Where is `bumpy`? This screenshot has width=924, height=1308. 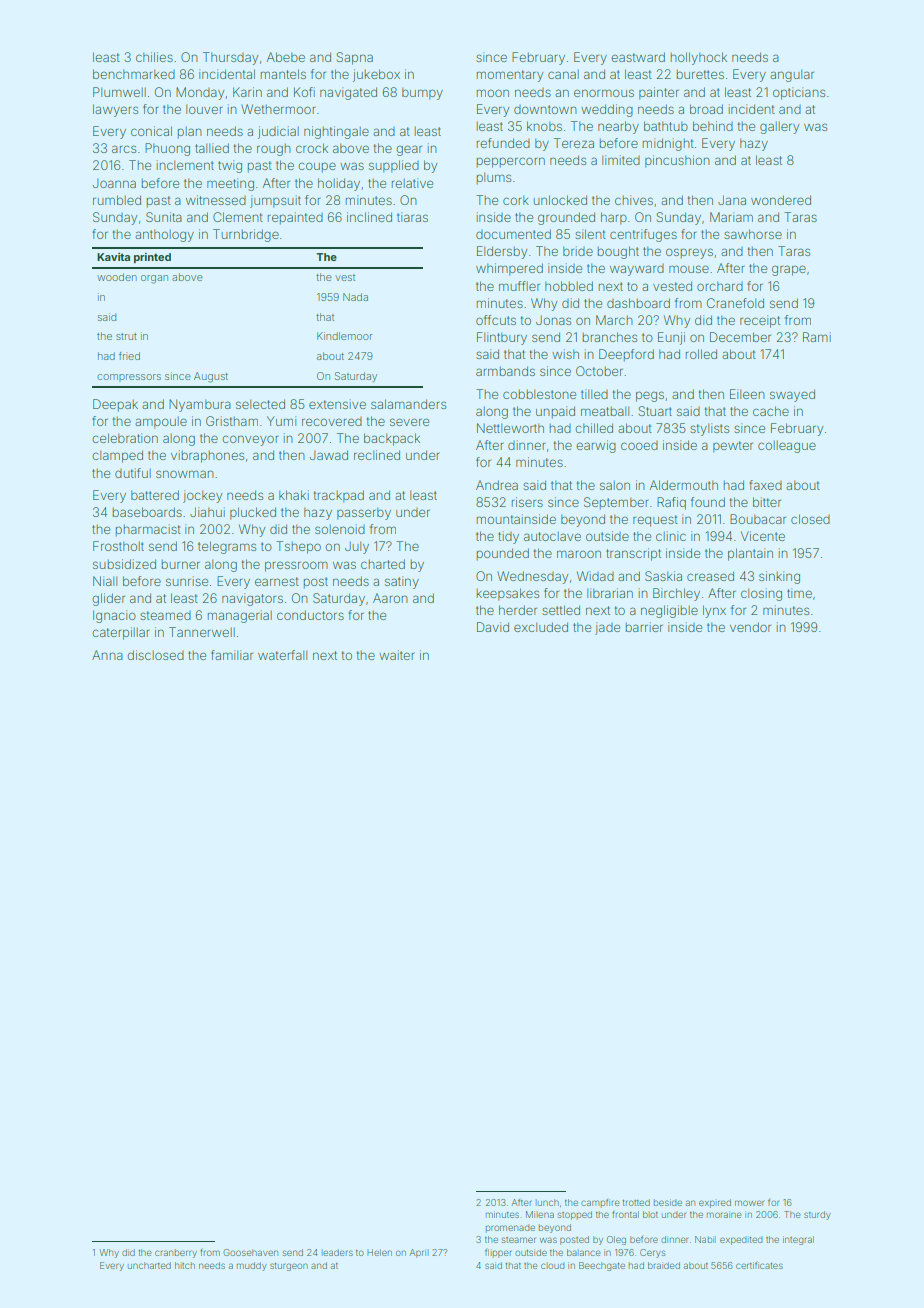 bumpy is located at coordinates (422, 93).
